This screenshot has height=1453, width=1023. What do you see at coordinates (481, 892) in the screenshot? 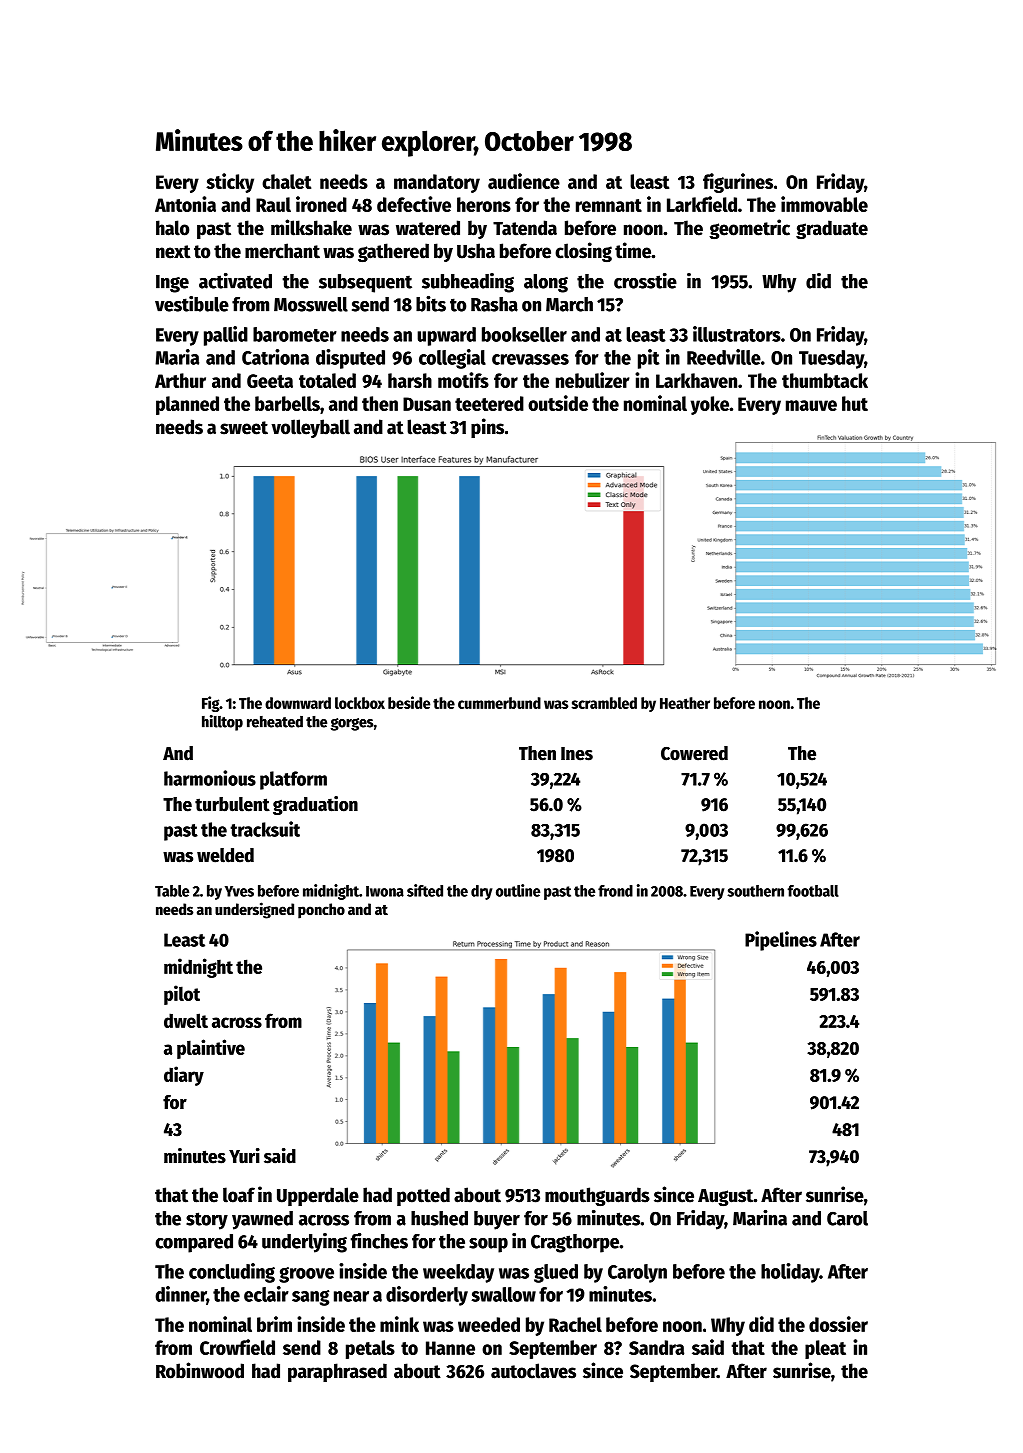
I see `dry` at bounding box center [481, 892].
